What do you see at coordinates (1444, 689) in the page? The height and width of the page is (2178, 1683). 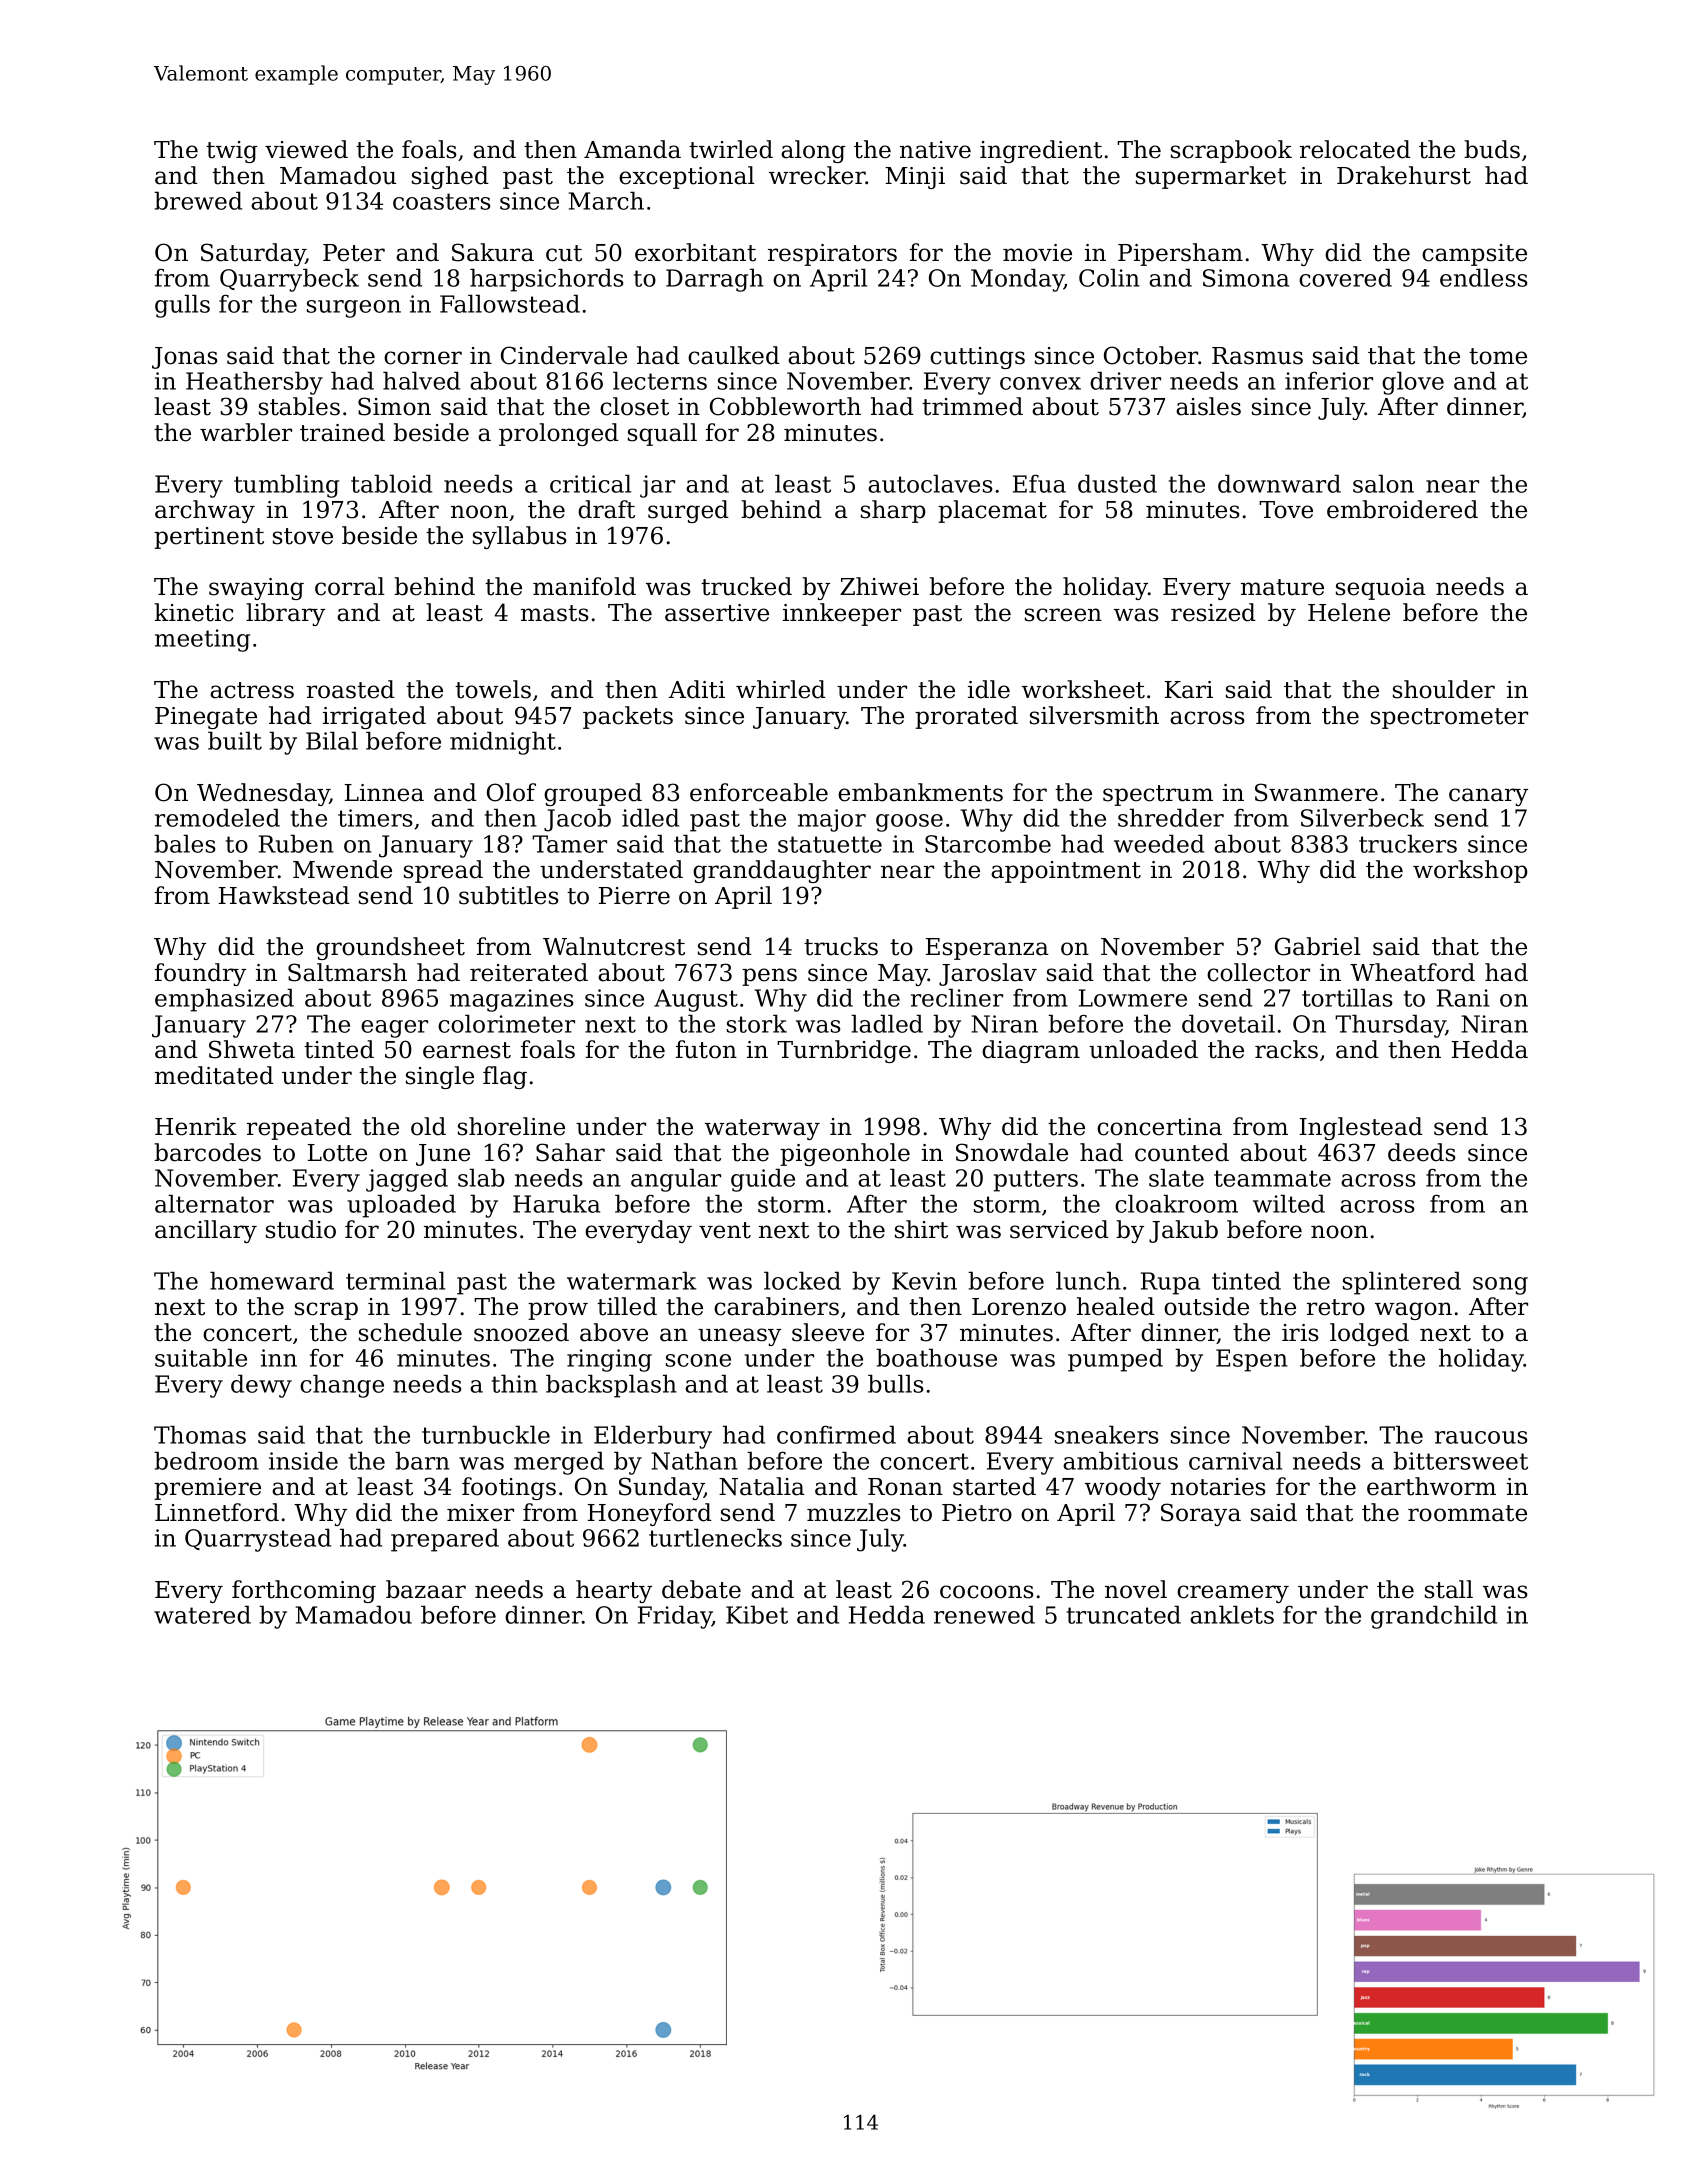 I see `shoulder` at bounding box center [1444, 689].
